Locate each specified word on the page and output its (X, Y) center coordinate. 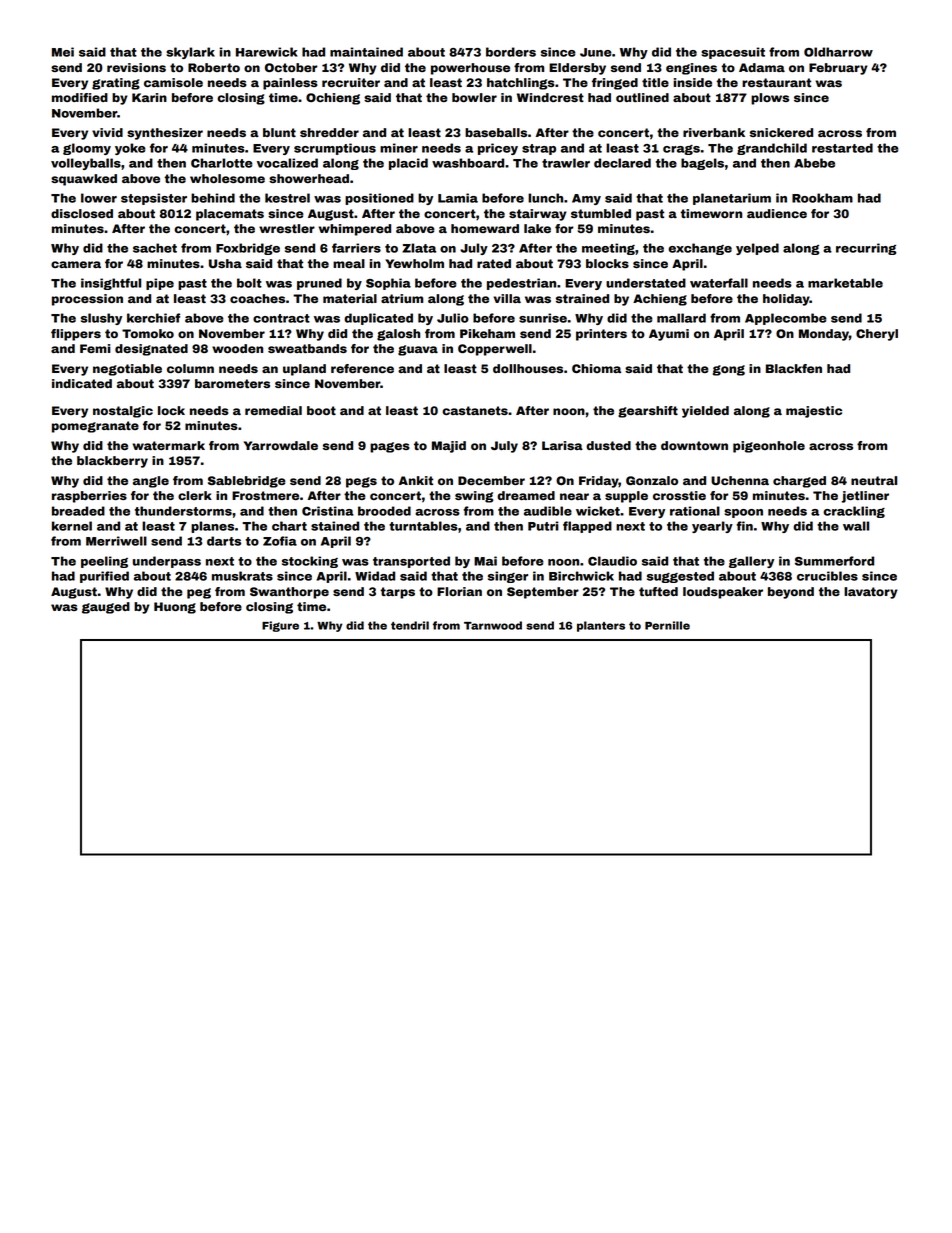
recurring (866, 249)
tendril (410, 625)
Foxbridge (248, 249)
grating (116, 84)
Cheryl (877, 335)
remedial (273, 410)
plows (770, 99)
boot (321, 410)
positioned (379, 199)
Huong (175, 608)
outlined (642, 97)
